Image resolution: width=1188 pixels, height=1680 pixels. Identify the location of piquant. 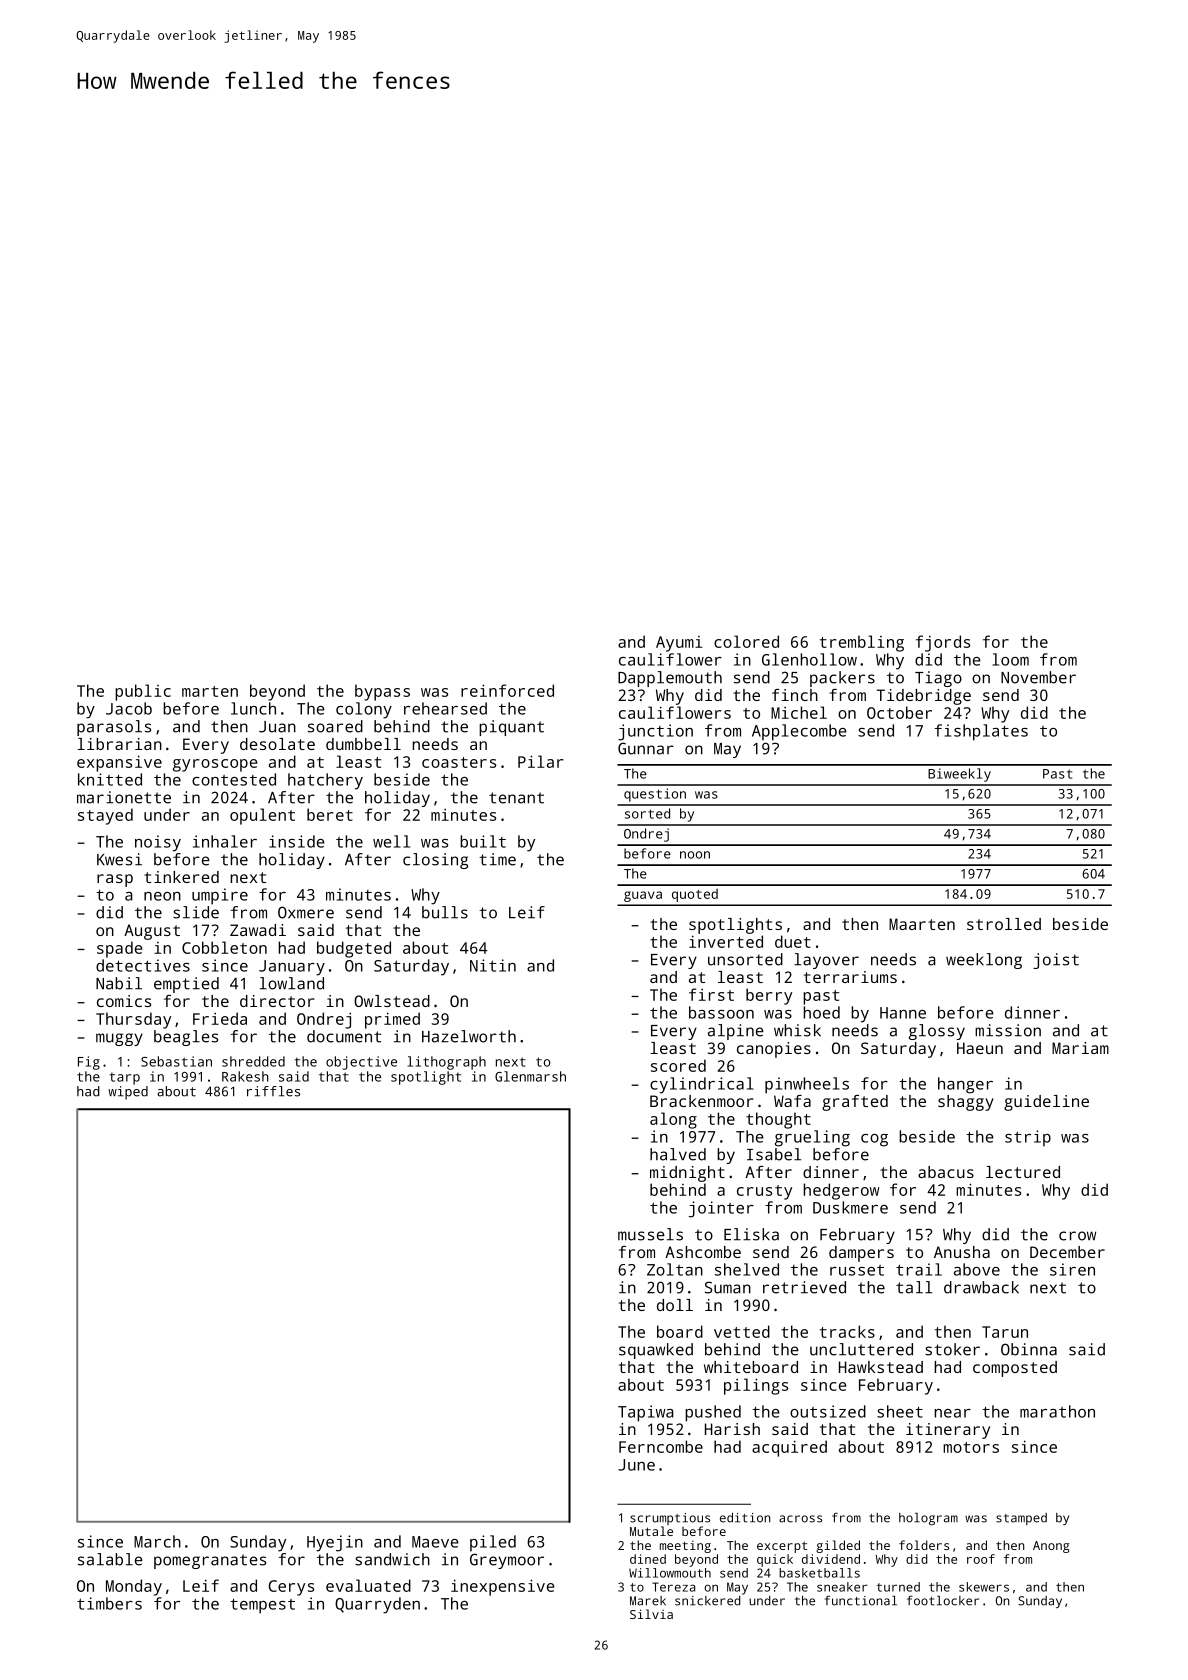
(511, 728).
